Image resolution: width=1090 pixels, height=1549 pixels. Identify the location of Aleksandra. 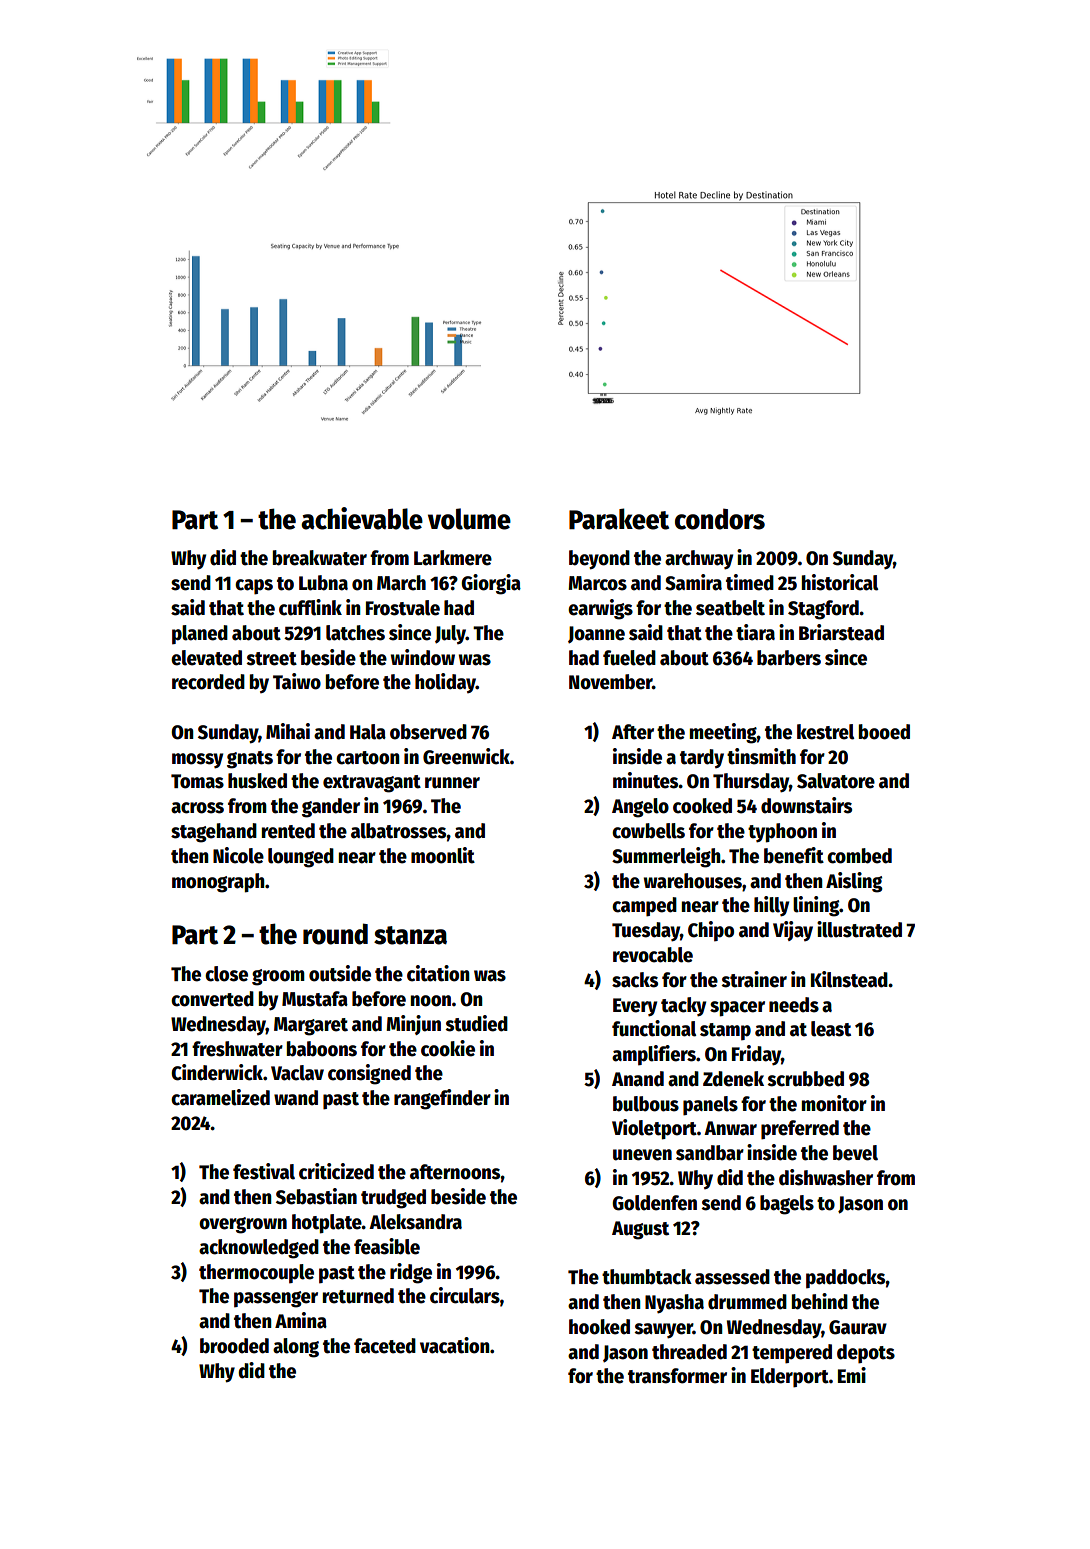
(415, 1222).
